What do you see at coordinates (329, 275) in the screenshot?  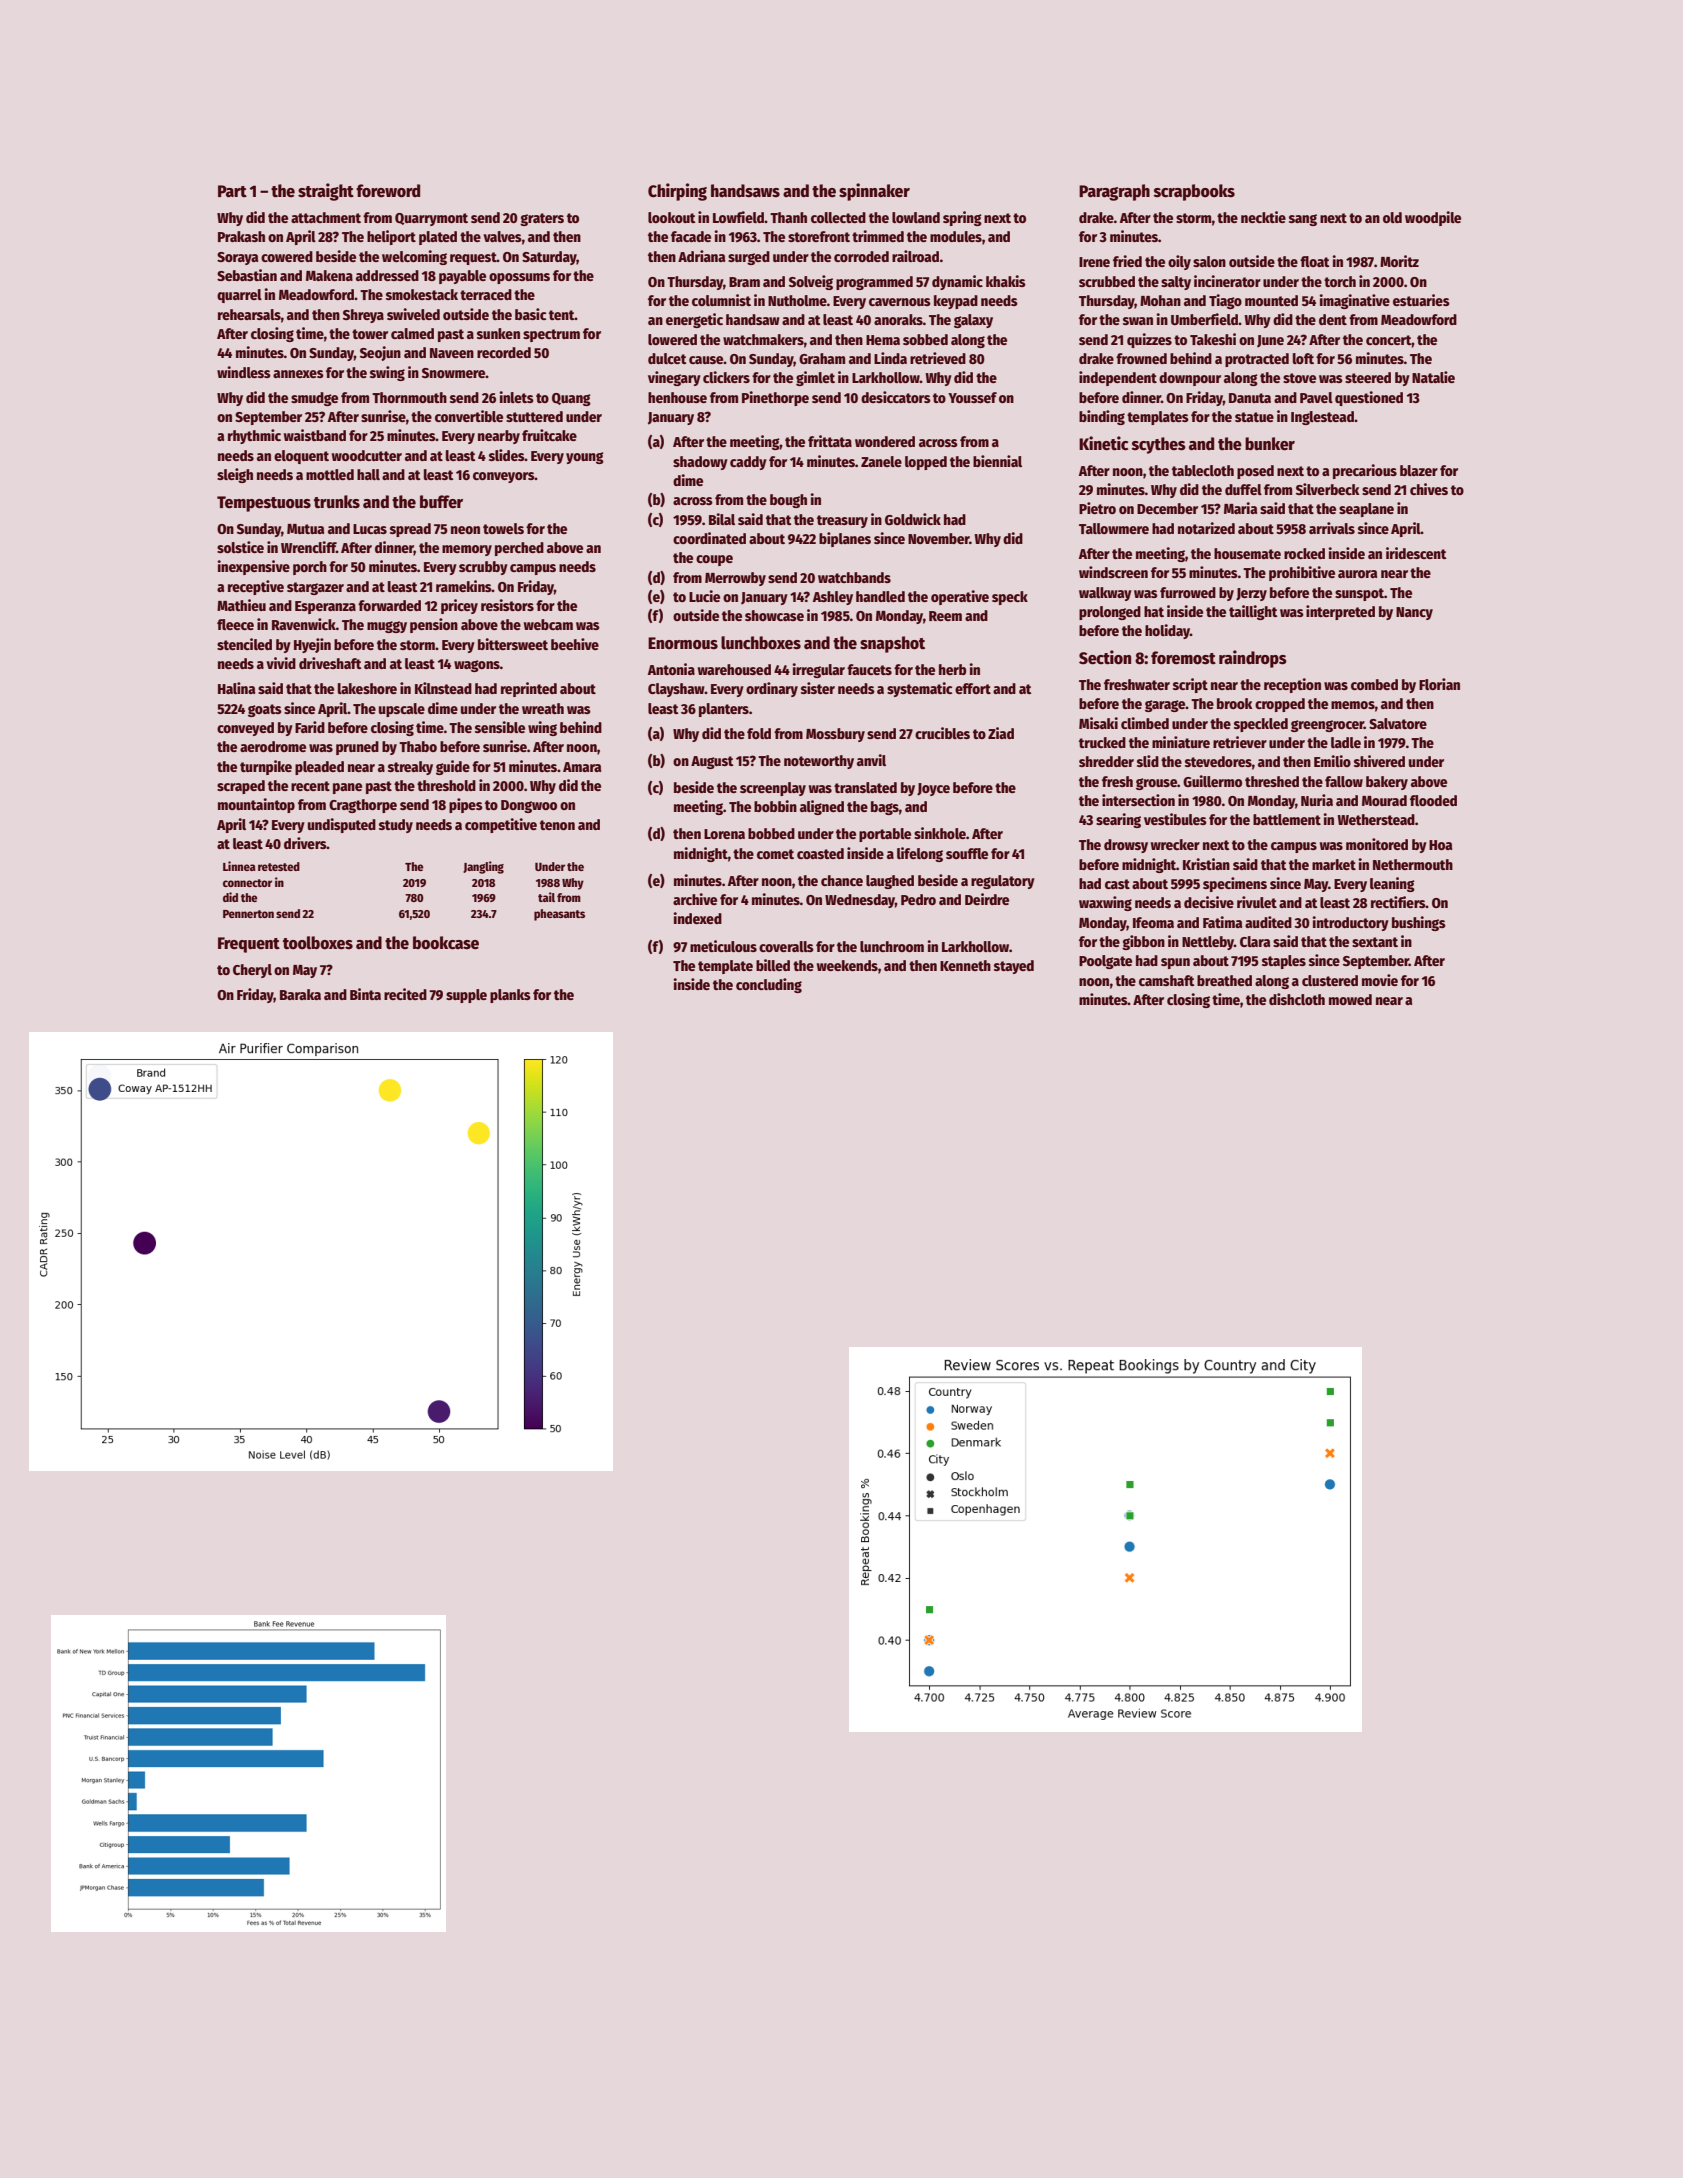 I see `Makena` at bounding box center [329, 275].
